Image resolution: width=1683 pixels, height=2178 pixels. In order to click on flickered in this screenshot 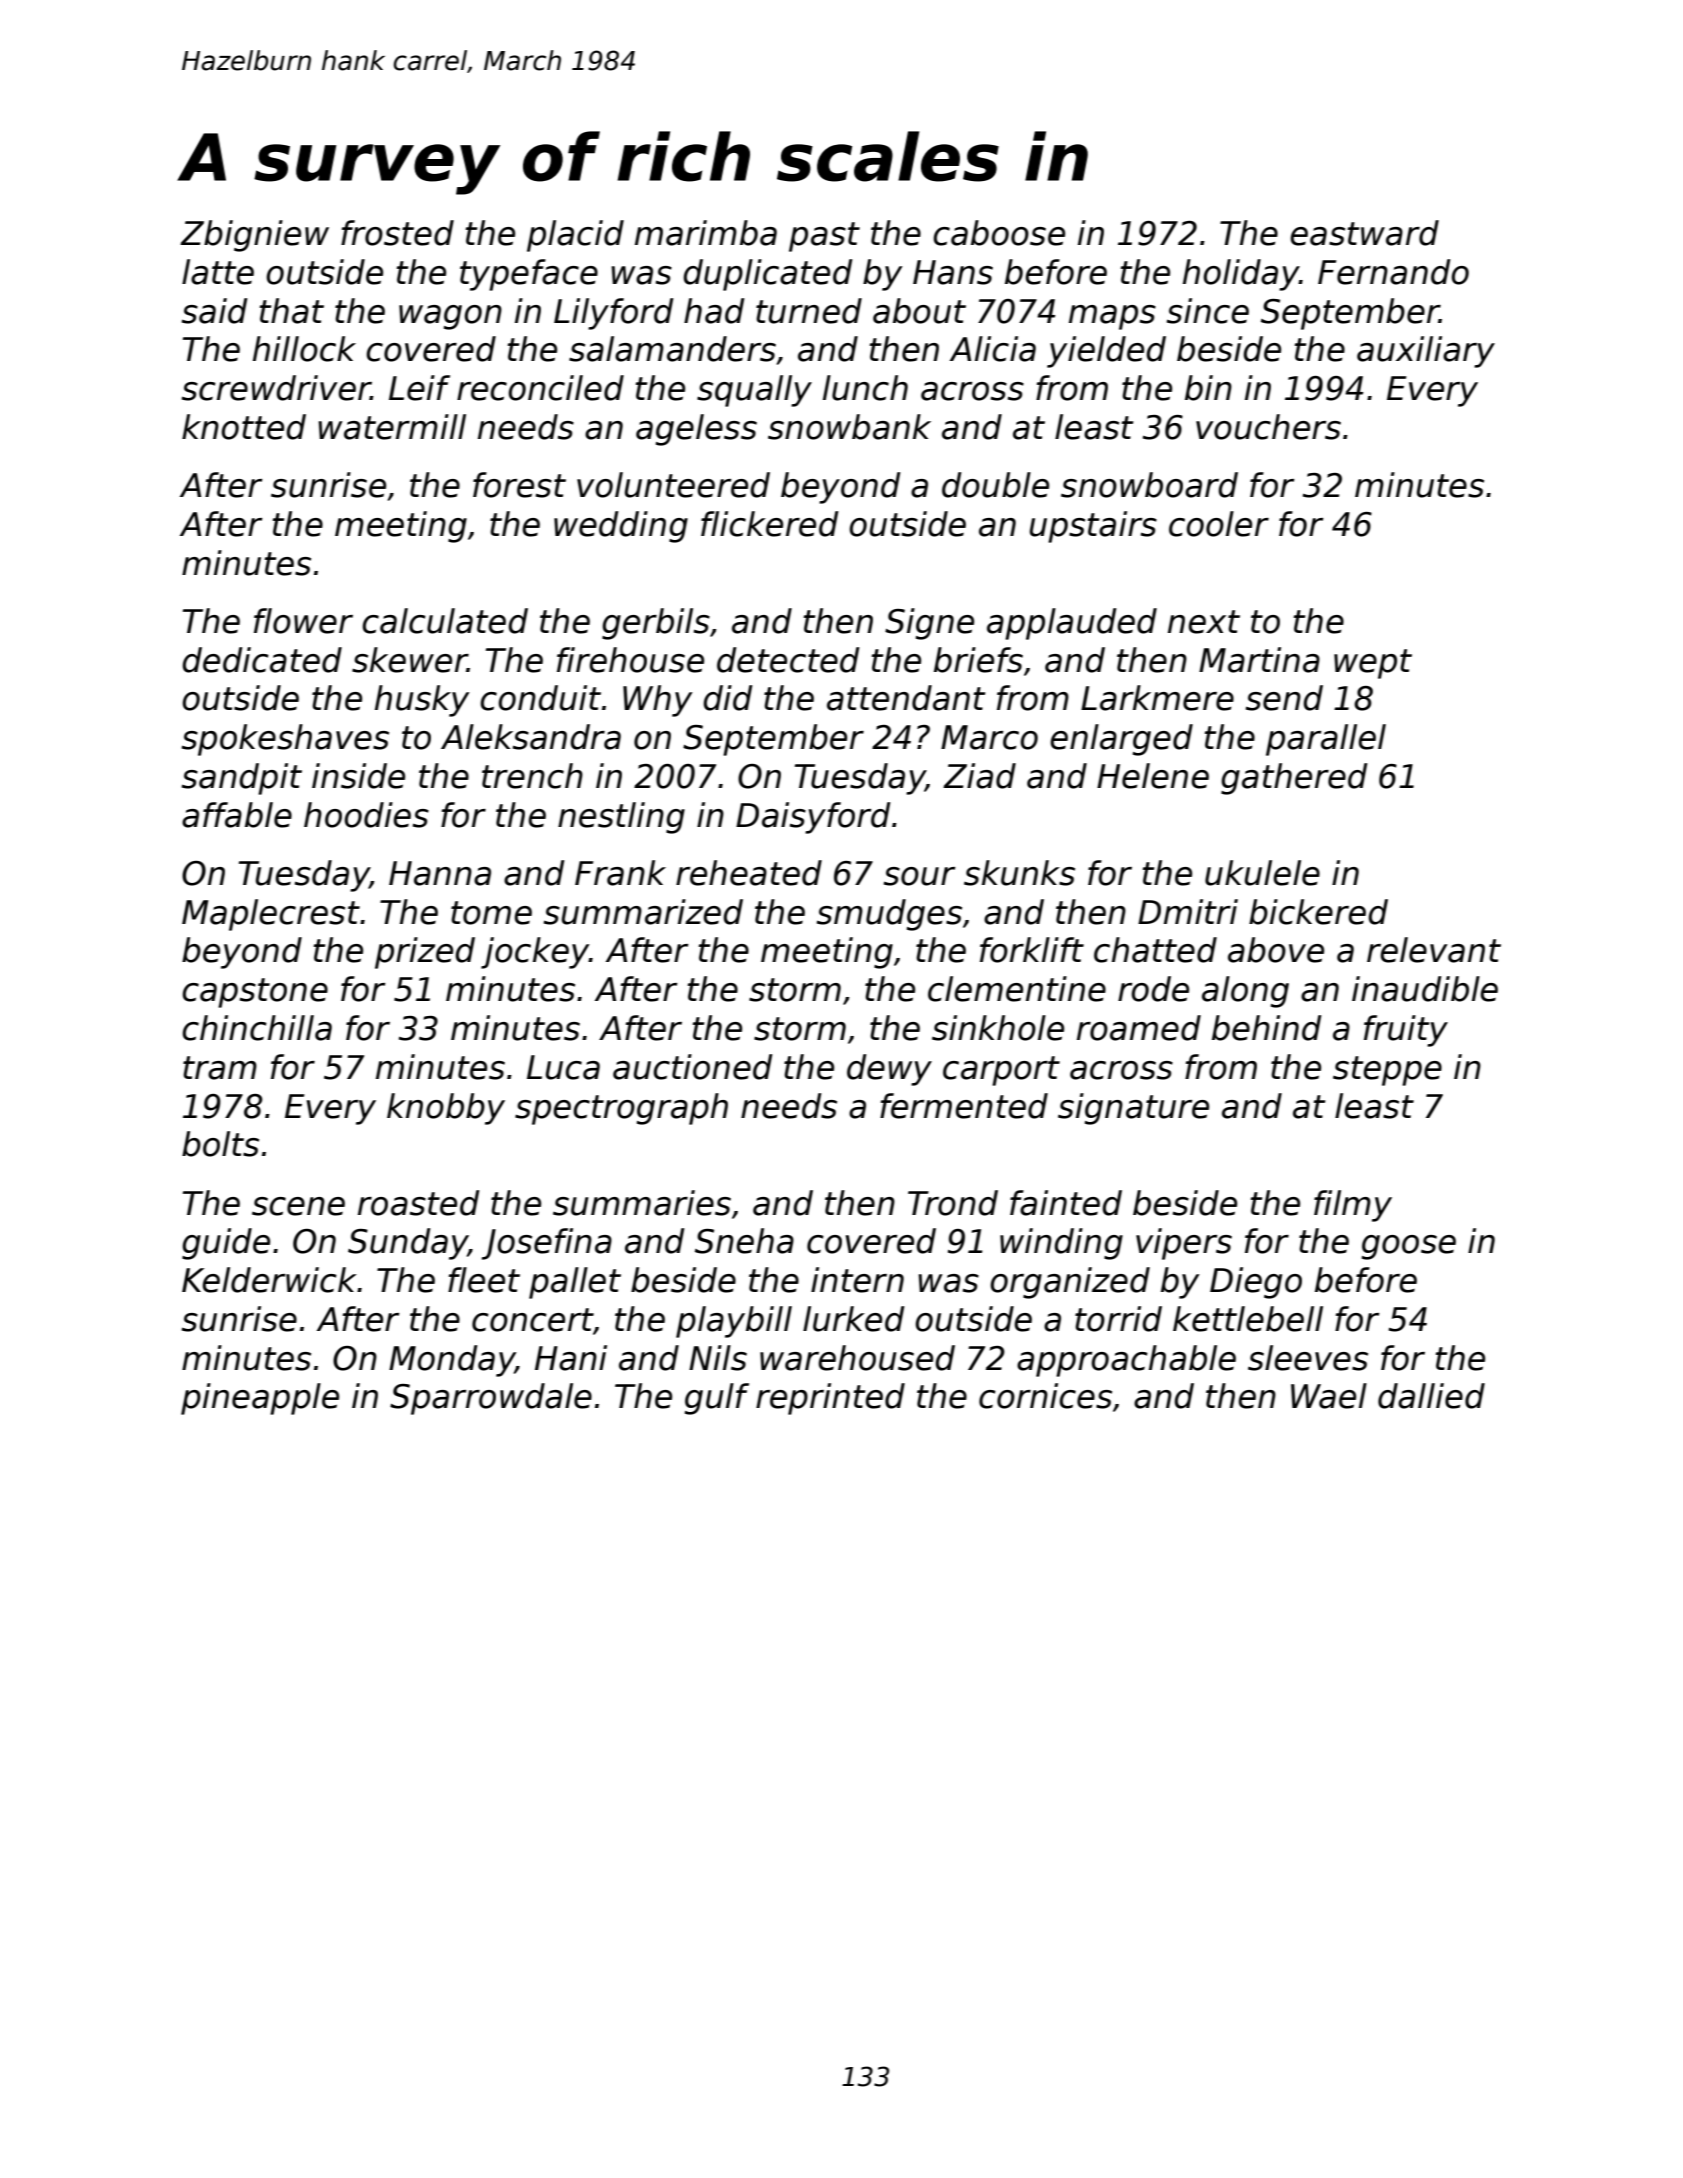, I will do `click(769, 524)`.
